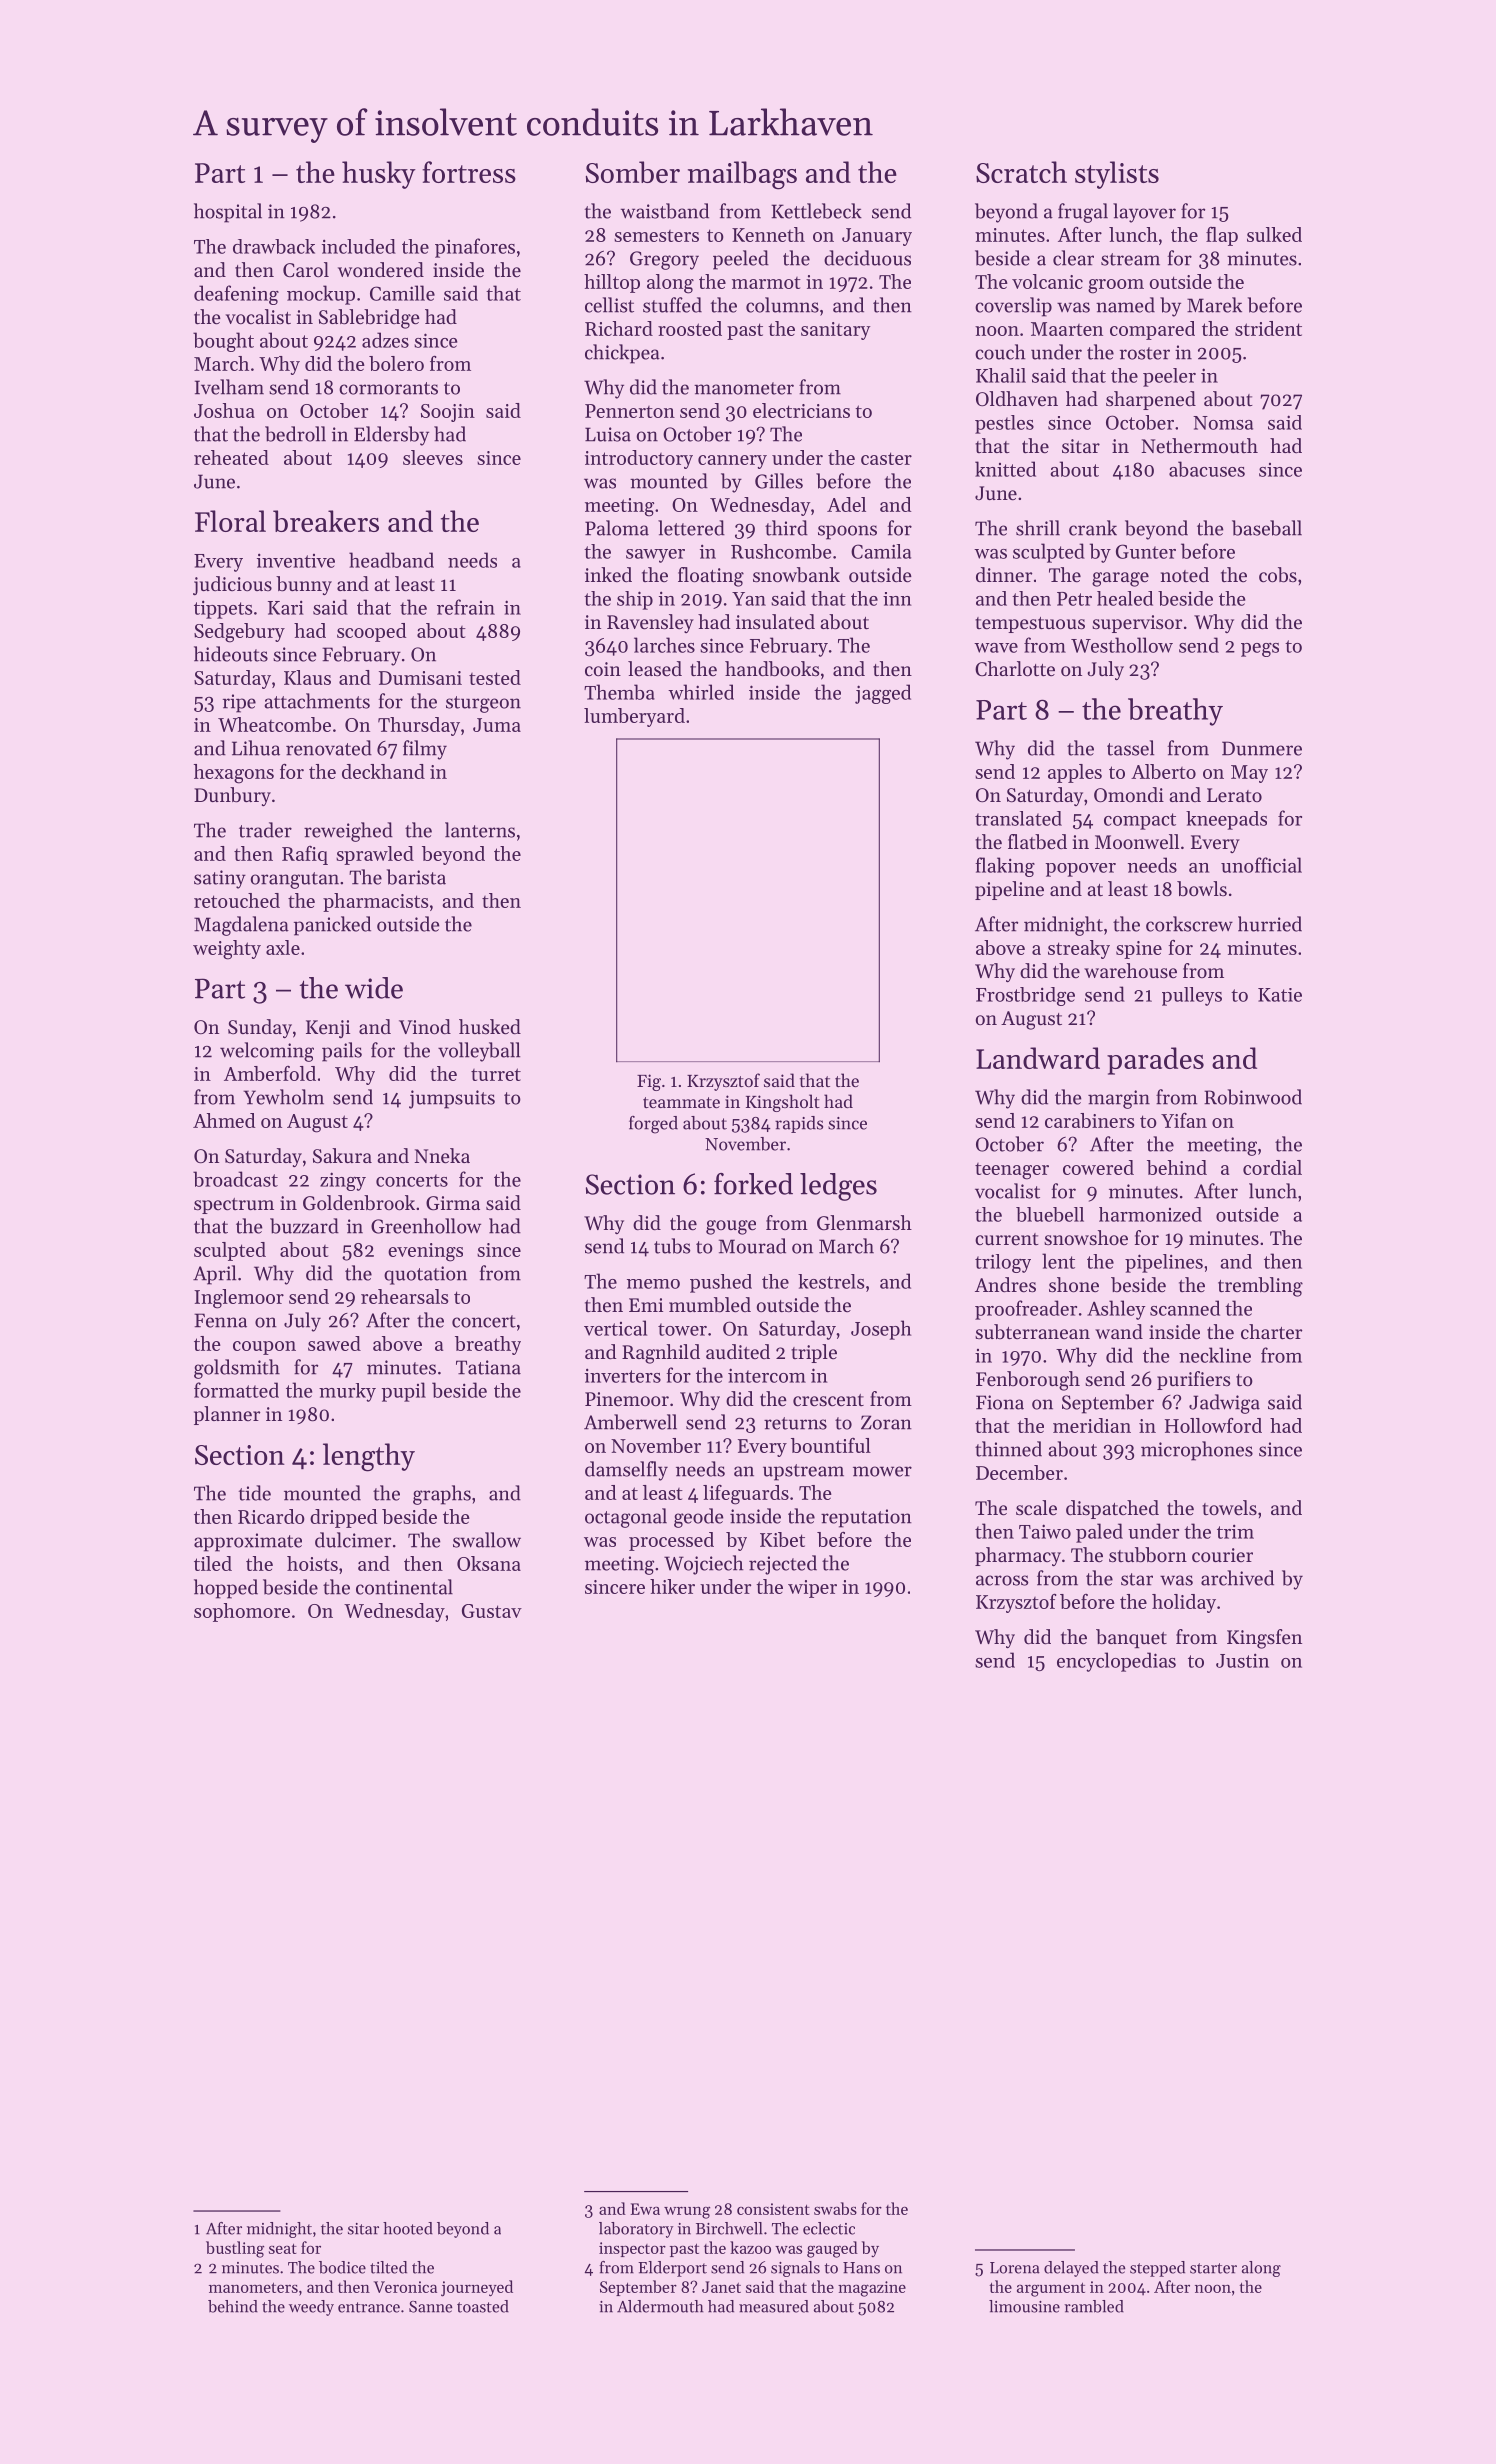 This document has height=2464, width=1496. Describe the element at coordinates (772, 669) in the document. I see `handbooks` at that location.
